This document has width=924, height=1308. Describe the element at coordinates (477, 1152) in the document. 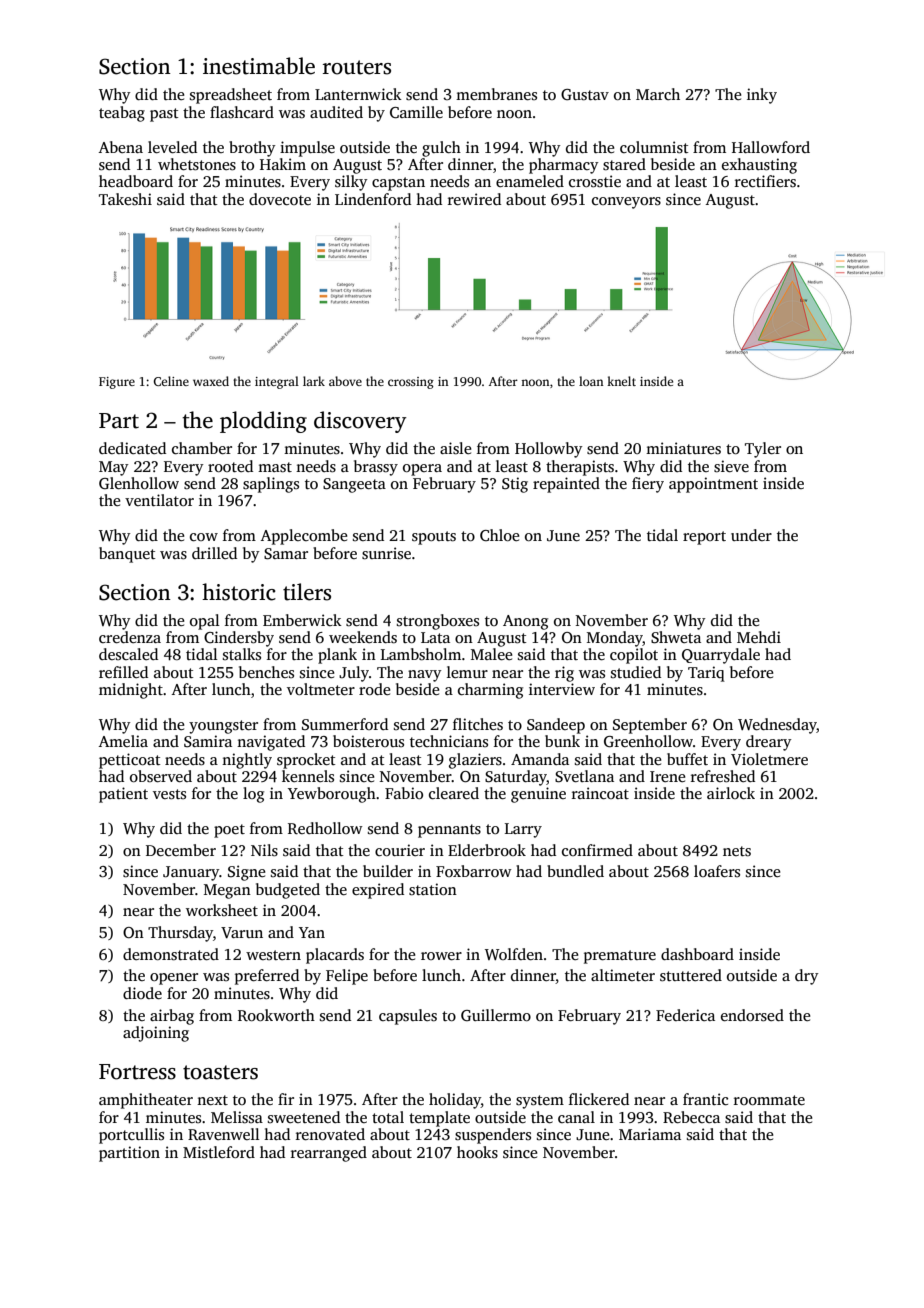

I see `hooks` at that location.
